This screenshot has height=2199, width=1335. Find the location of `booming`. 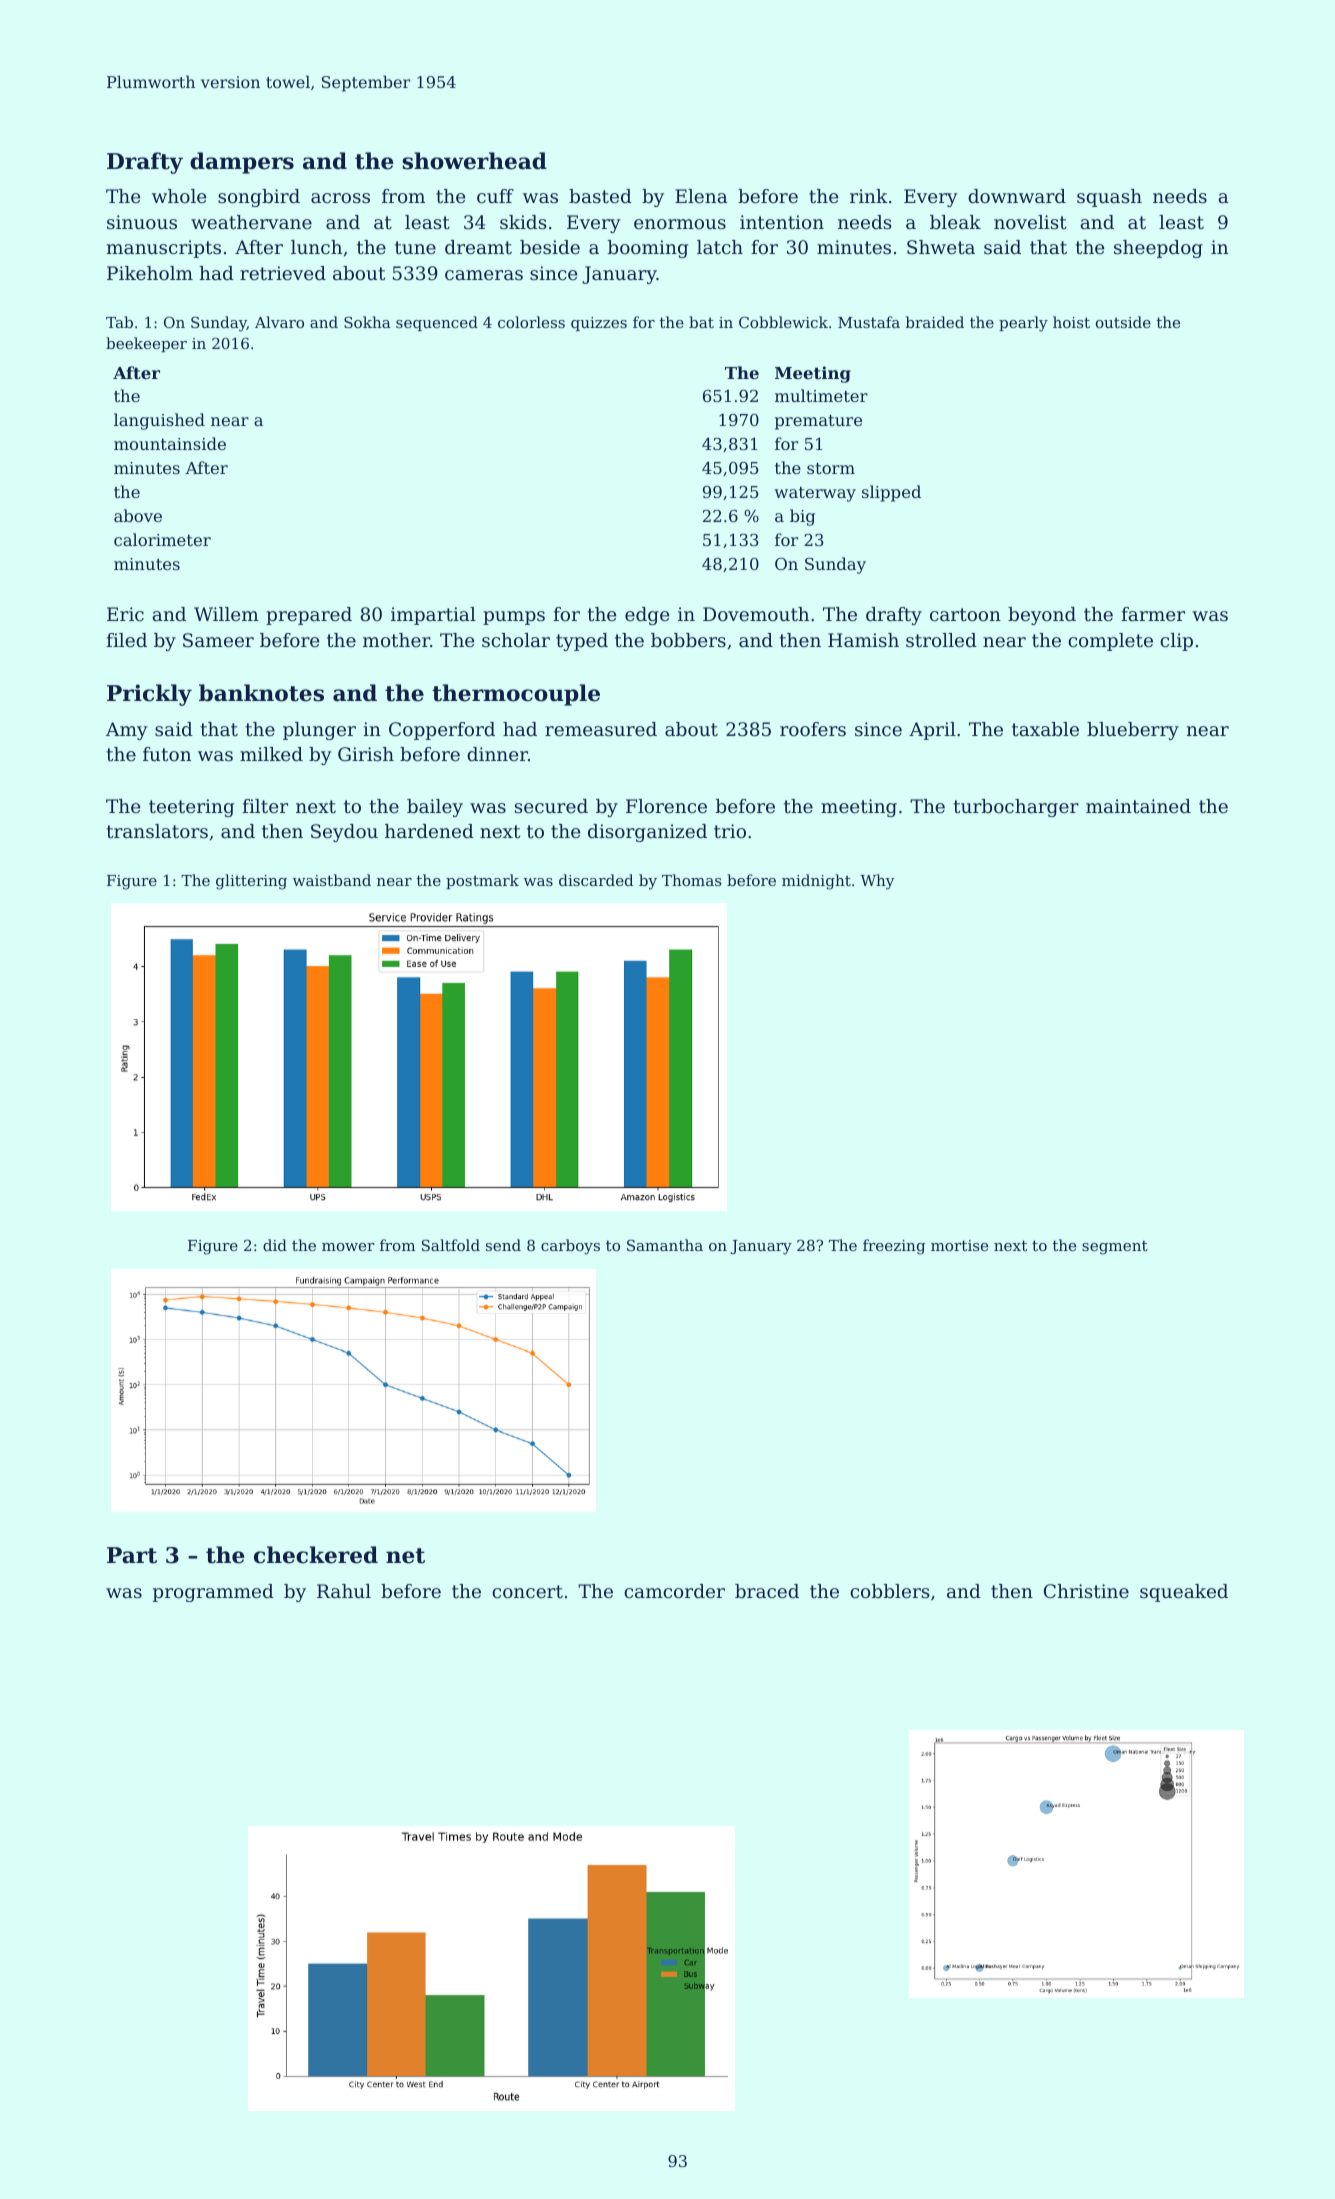

booming is located at coordinates (648, 249).
